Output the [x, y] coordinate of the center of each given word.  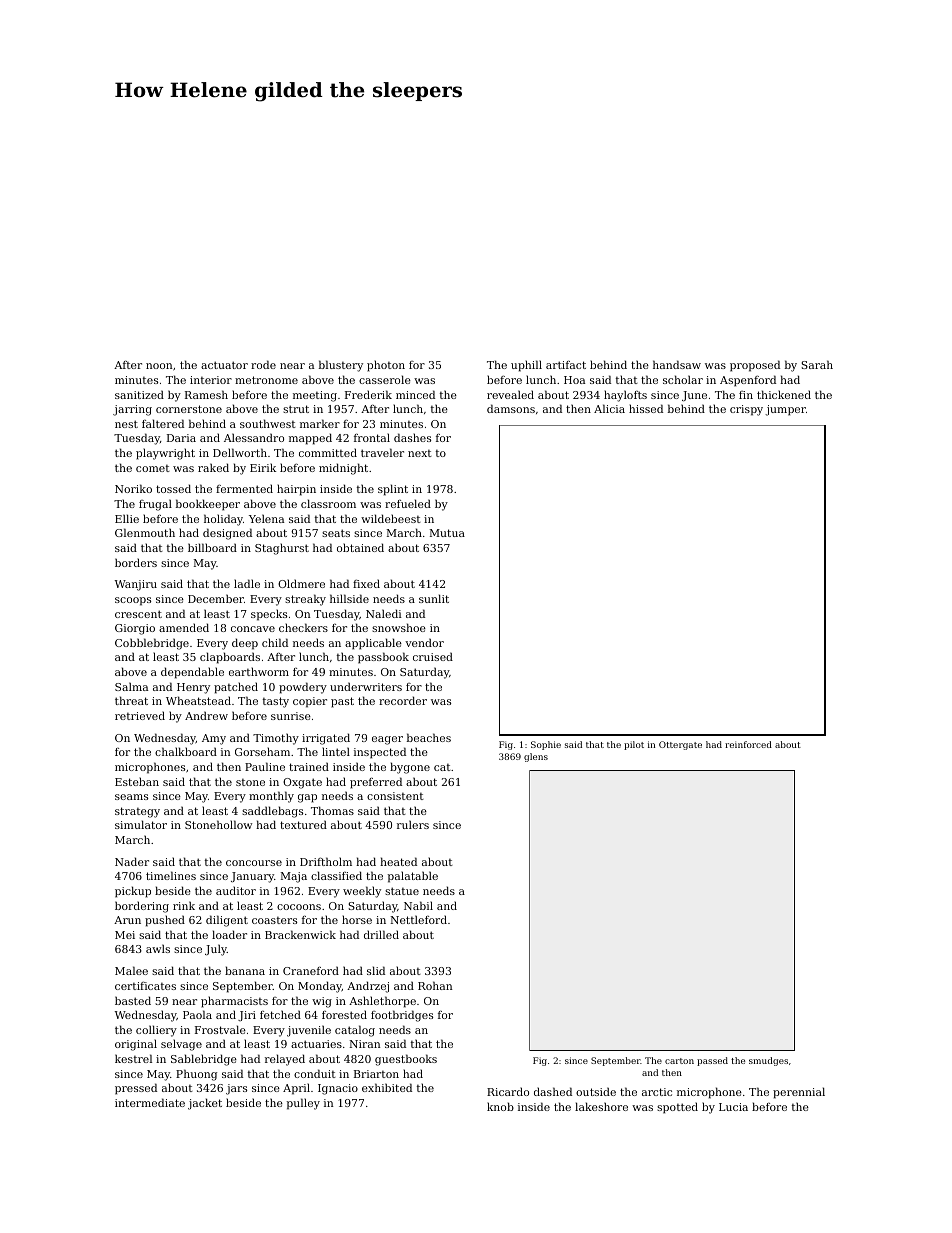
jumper [785, 410]
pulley [303, 1104]
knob [500, 1106]
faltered [163, 423]
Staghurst [282, 549]
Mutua [447, 533]
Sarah [817, 364]
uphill [526, 366]
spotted [677, 1108]
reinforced [748, 744]
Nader [132, 861]
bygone [410, 768]
